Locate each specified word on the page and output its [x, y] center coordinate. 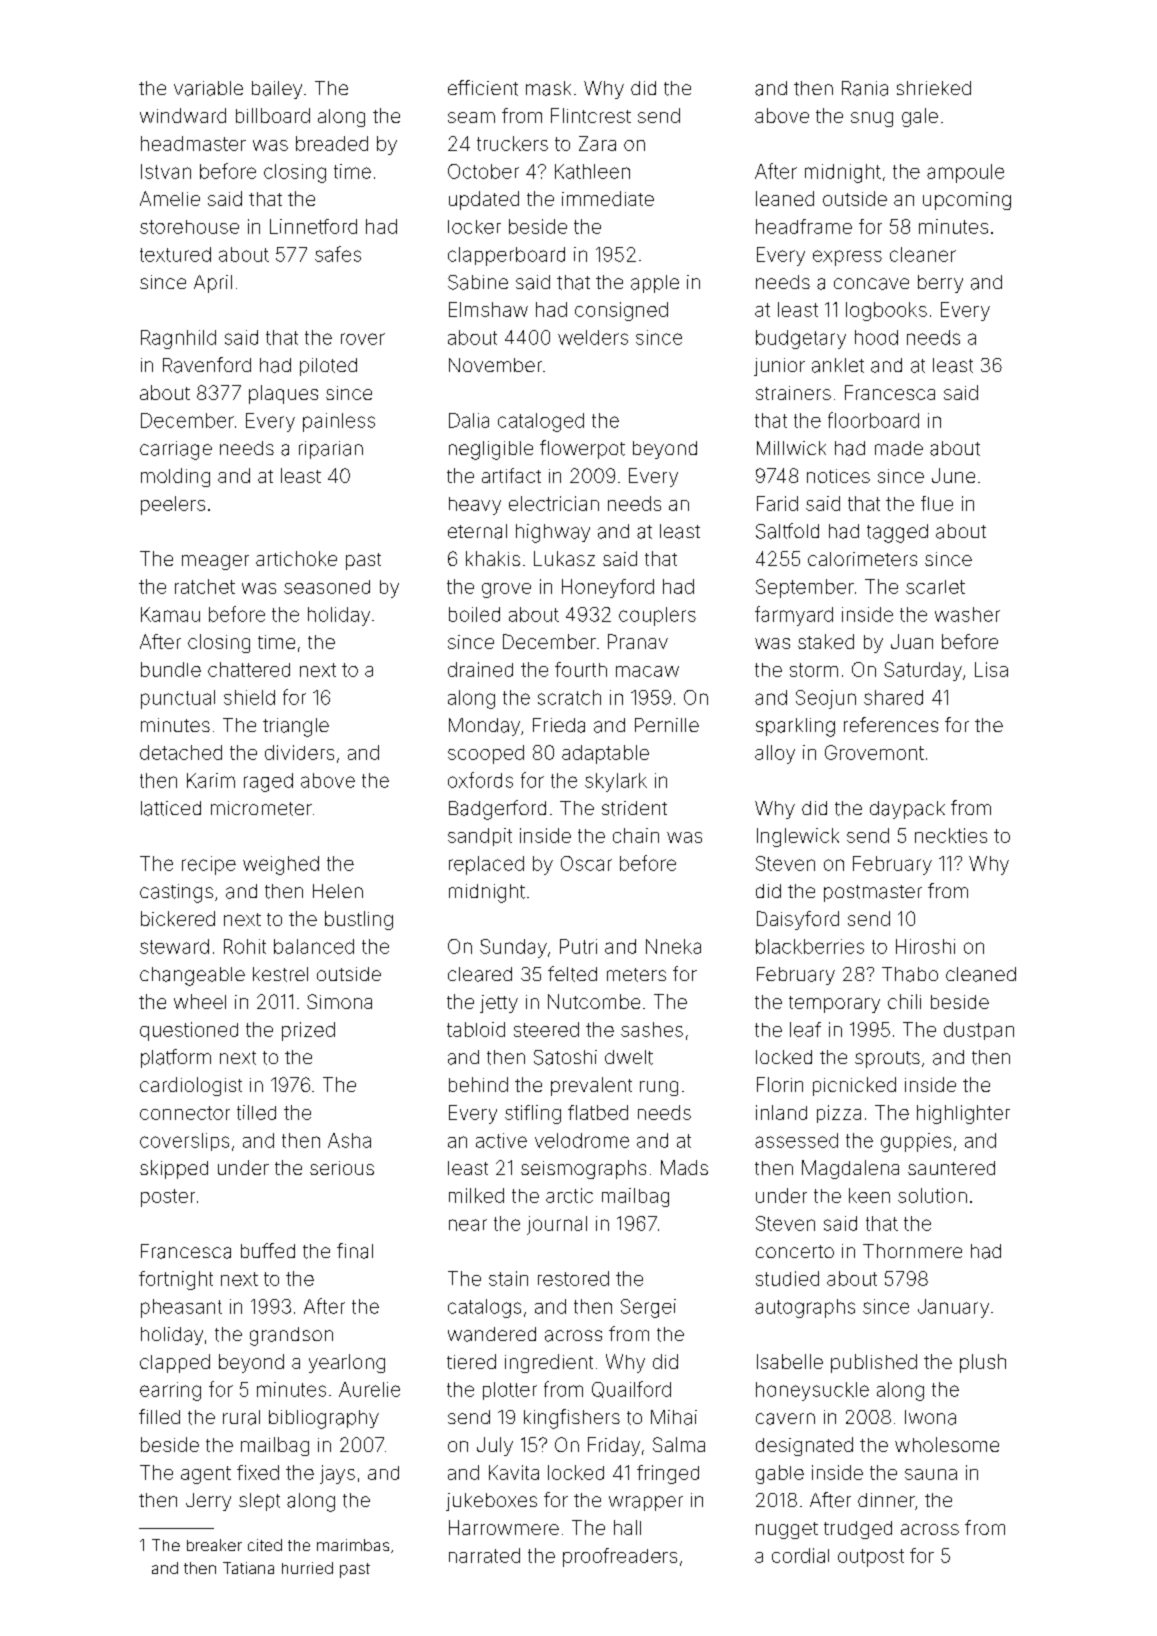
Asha [349, 1140]
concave [871, 284]
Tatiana [248, 1568]
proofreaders [620, 1557]
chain [636, 835]
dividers [299, 752]
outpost [871, 1558]
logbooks [886, 311]
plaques [283, 394]
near [468, 1225]
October [483, 171]
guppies [916, 1142]
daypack [907, 810]
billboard [273, 115]
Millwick [791, 448]
